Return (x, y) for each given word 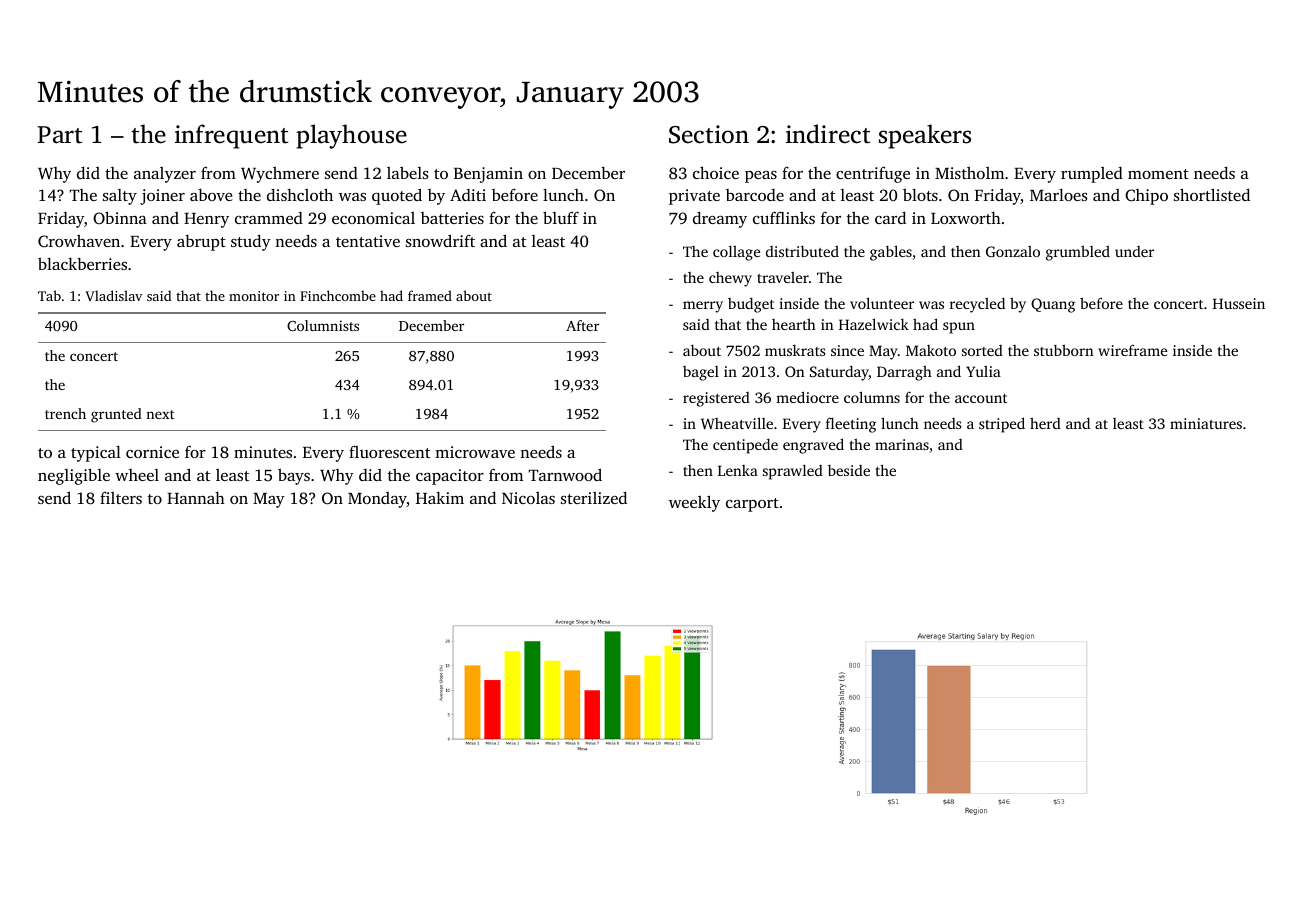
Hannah (196, 498)
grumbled (1078, 253)
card (890, 217)
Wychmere (280, 175)
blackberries (82, 264)
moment (1158, 174)
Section (709, 134)
